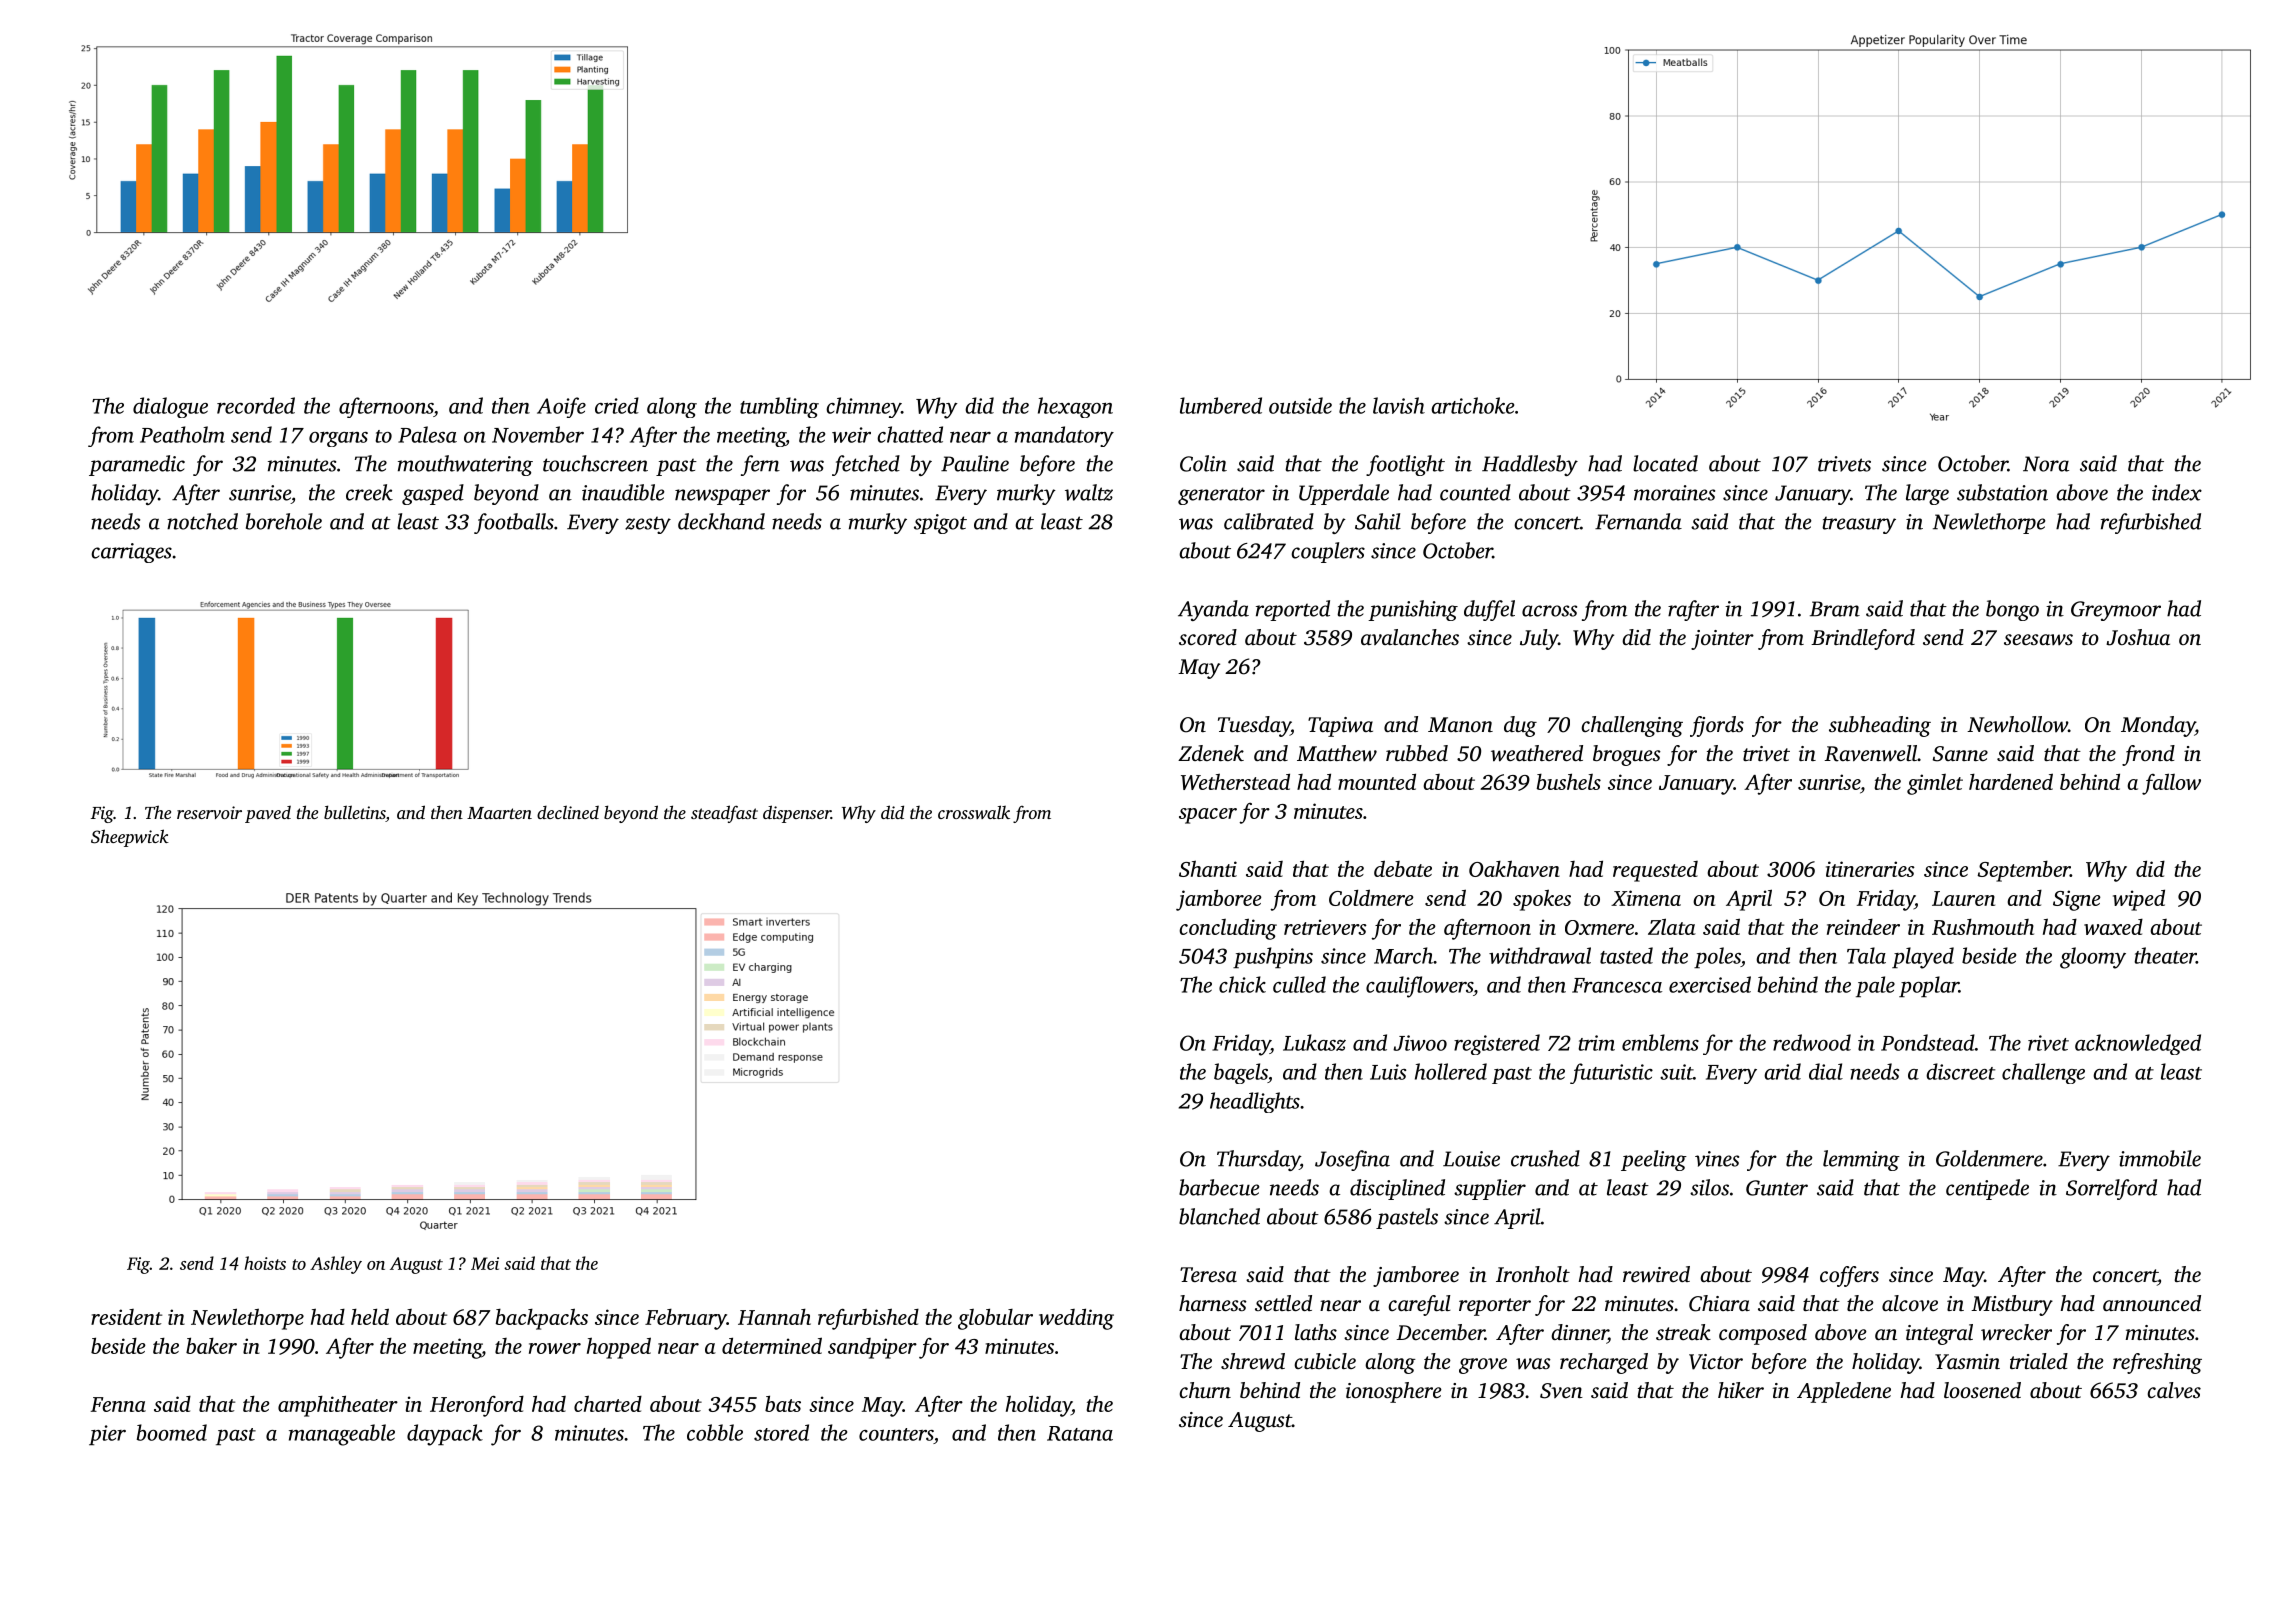 Image resolution: width=2292 pixels, height=1620 pixels. Describe the element at coordinates (2148, 755) in the screenshot. I see `frond` at that location.
